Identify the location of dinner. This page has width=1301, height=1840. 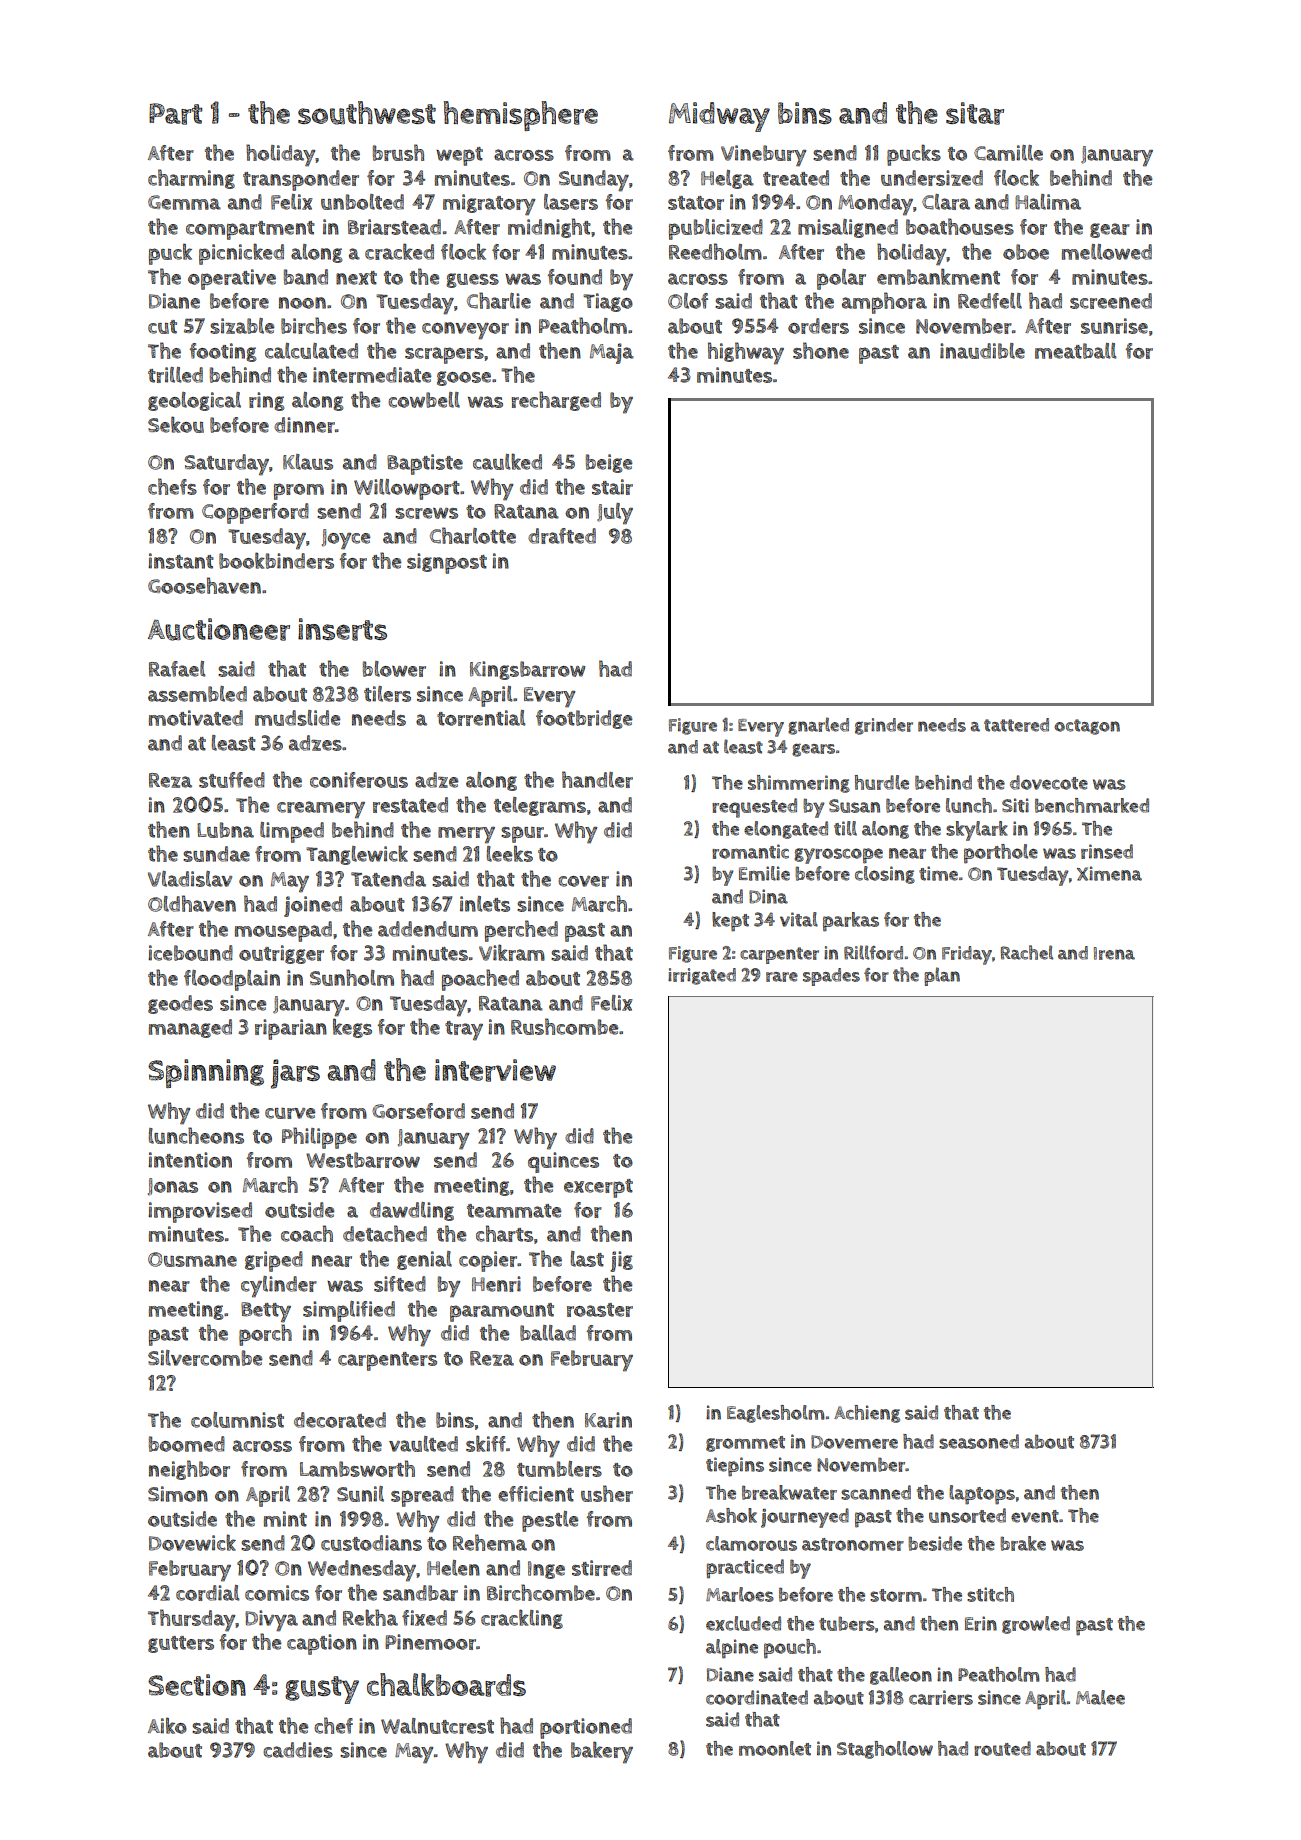
(304, 425).
